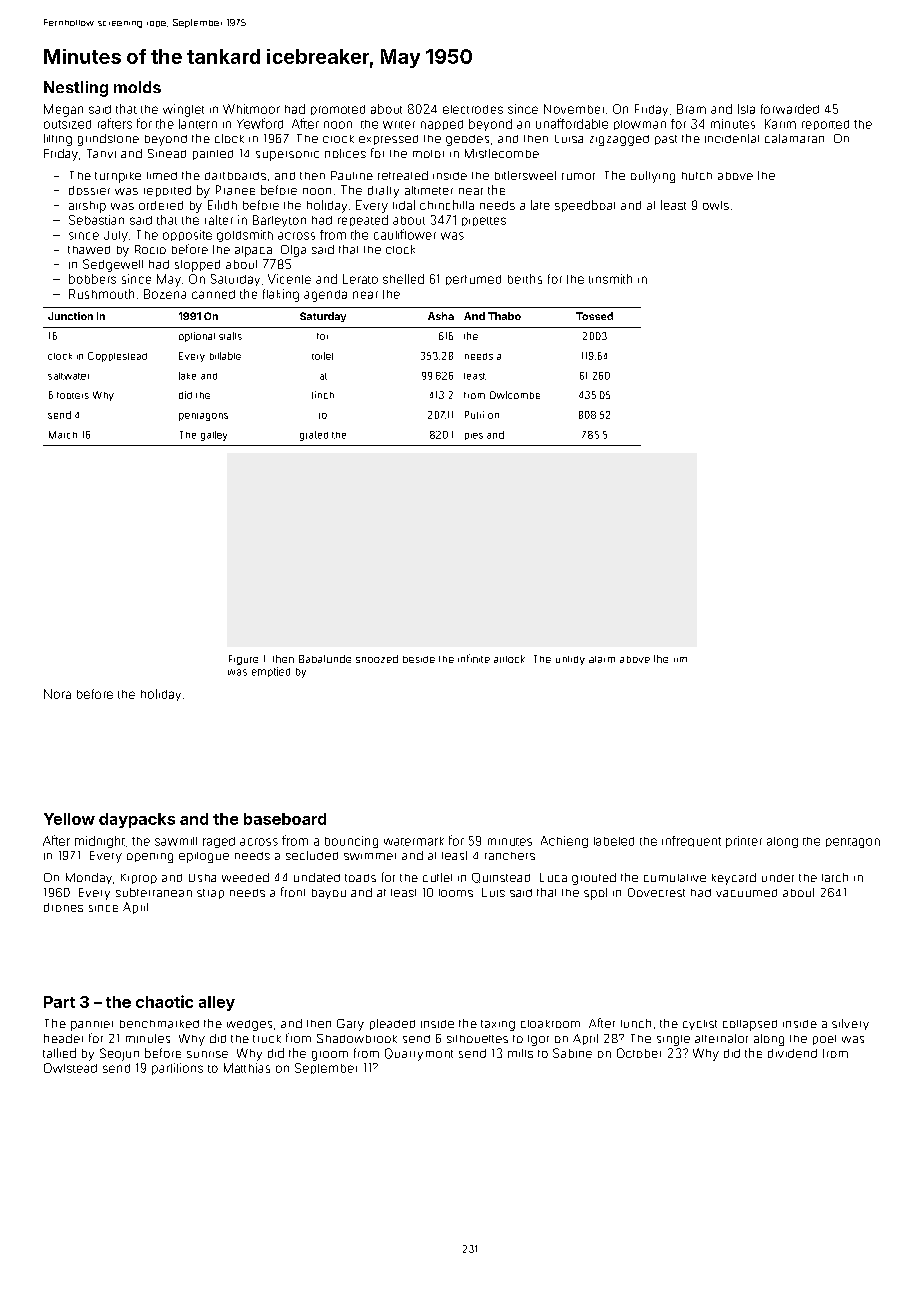 The height and width of the screenshot is (1308, 924). Describe the element at coordinates (63, 907) in the screenshot. I see `drones` at that location.
